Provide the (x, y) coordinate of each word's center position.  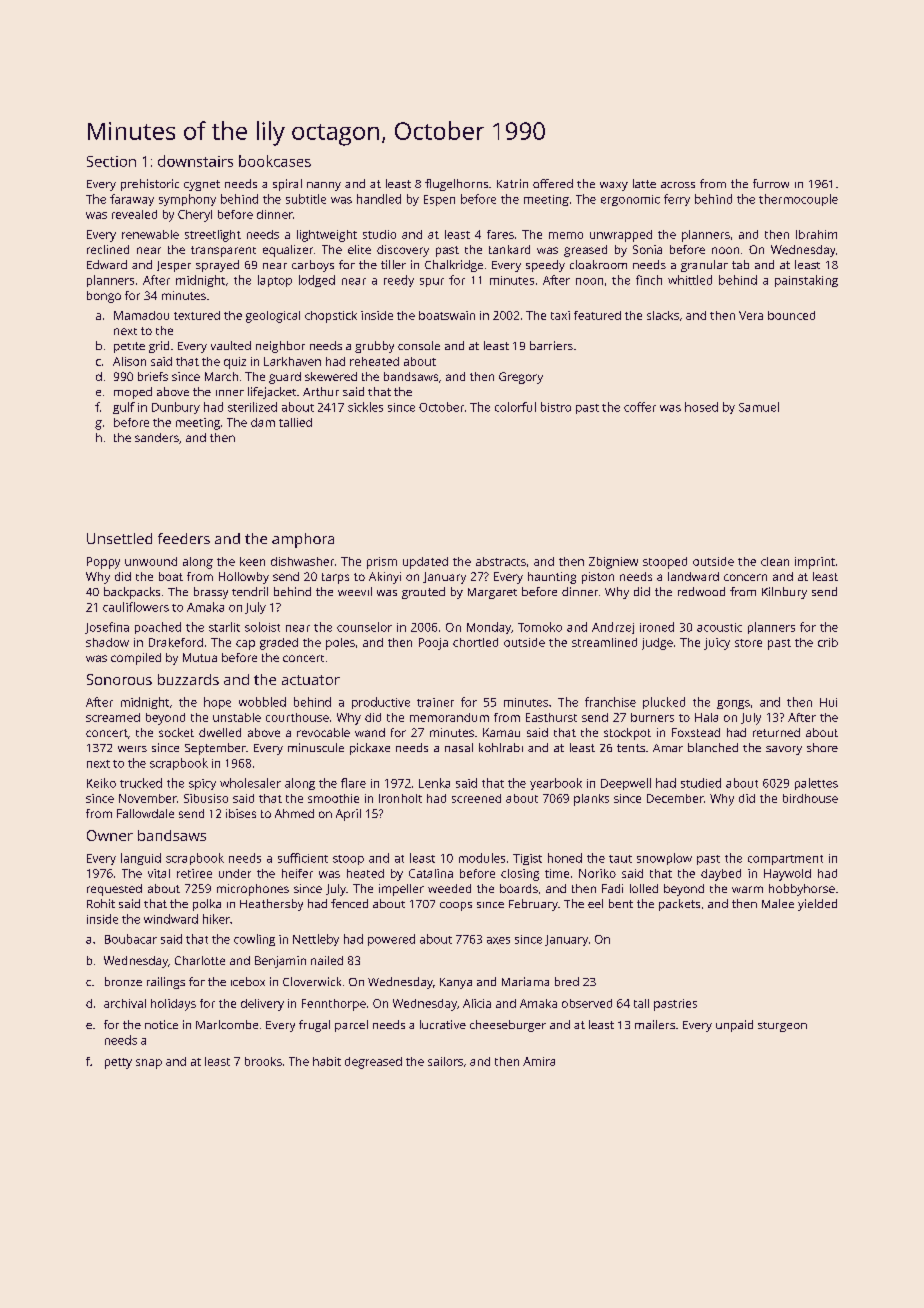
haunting (552, 578)
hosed (701, 407)
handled (379, 199)
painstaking (806, 281)
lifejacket (272, 393)
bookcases (275, 161)
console (419, 345)
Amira (539, 1061)
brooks (263, 1061)
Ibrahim (816, 234)
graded (279, 644)
